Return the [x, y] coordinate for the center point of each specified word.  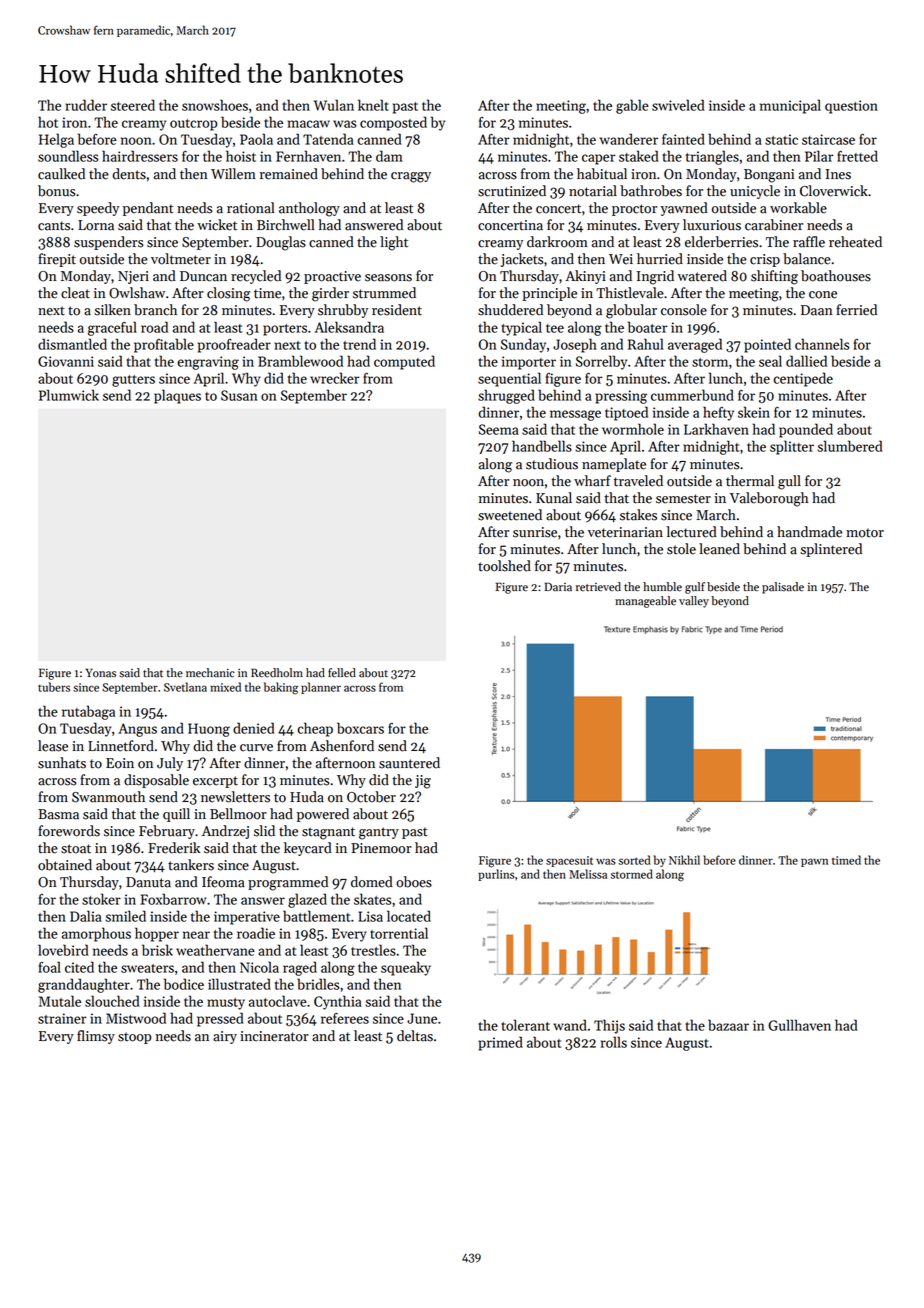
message [575, 415]
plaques [177, 396]
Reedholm [277, 673]
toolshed [504, 566]
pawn [814, 862]
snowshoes [215, 105]
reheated [855, 242]
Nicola [259, 967]
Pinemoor [381, 848]
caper [598, 159]
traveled [638, 481]
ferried [856, 310]
